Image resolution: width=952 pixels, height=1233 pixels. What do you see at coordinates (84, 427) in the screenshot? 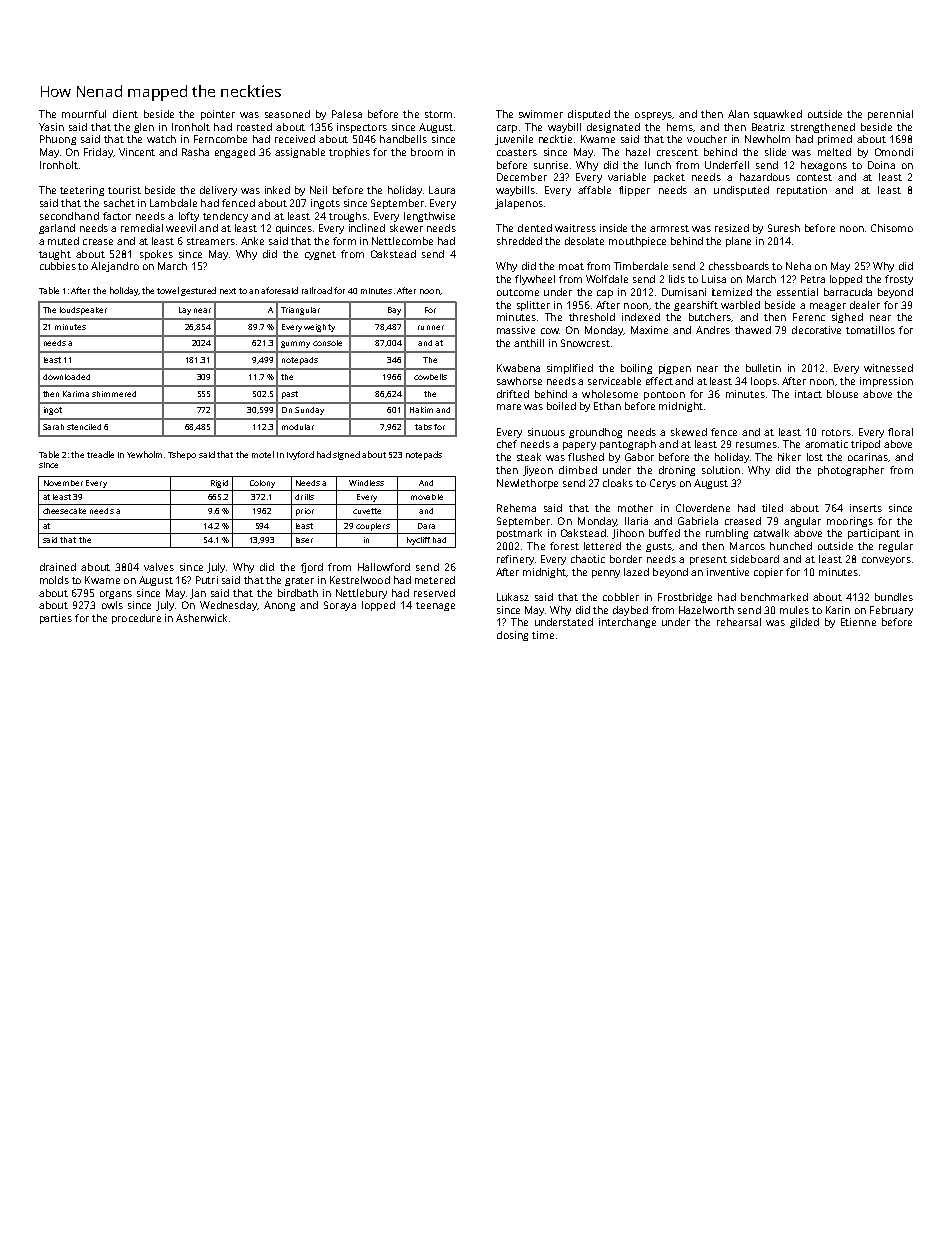
I see `stenciled` at bounding box center [84, 427].
